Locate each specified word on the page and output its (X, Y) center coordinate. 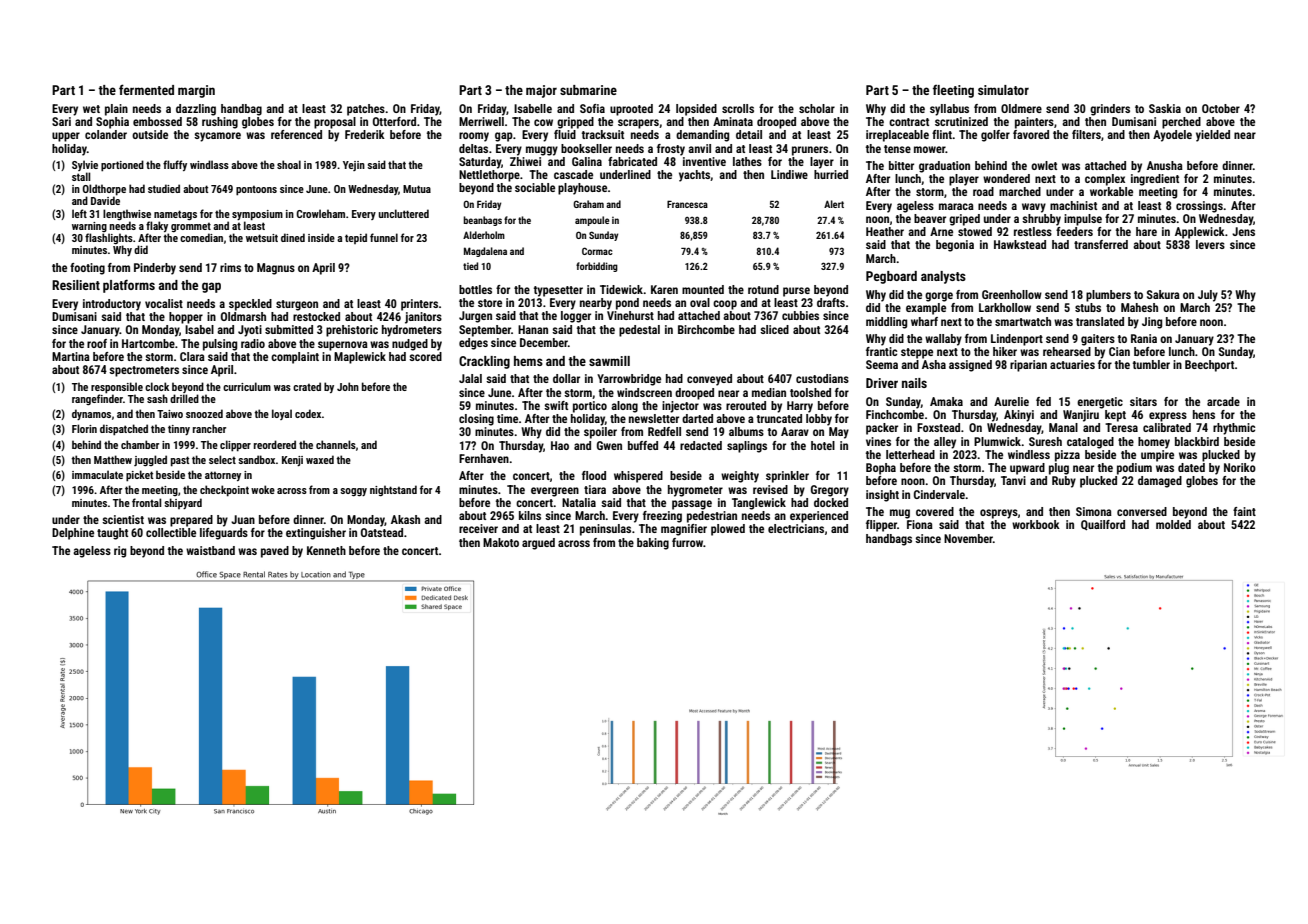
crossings (1199, 207)
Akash (405, 519)
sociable (535, 187)
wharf (924, 321)
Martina (71, 356)
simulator (1003, 90)
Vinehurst (630, 315)
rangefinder (97, 399)
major (541, 91)
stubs (1088, 307)
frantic (881, 351)
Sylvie (85, 165)
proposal (335, 123)
